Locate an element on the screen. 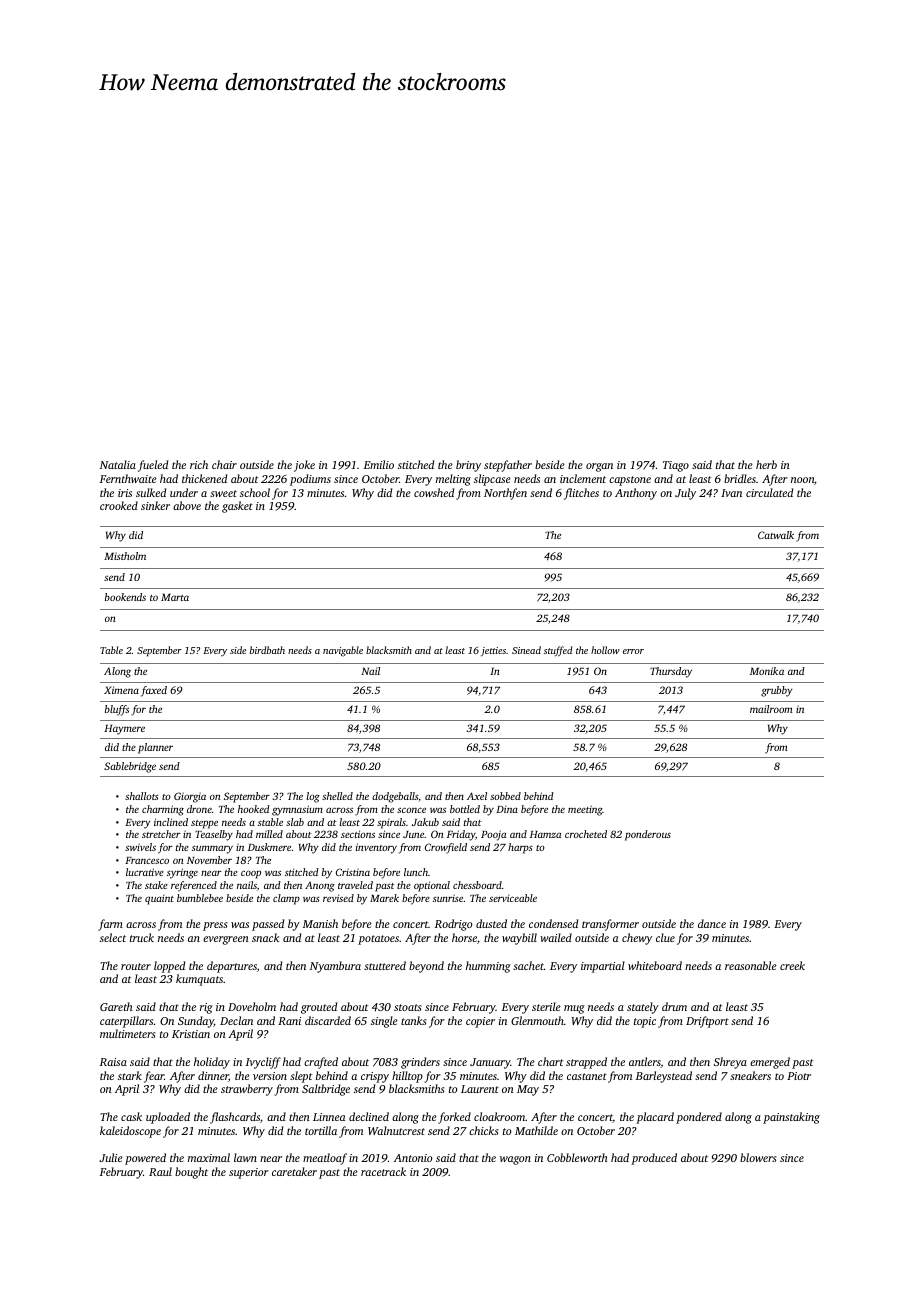 Image resolution: width=924 pixels, height=1308 pixels. stuffed is located at coordinates (558, 651).
